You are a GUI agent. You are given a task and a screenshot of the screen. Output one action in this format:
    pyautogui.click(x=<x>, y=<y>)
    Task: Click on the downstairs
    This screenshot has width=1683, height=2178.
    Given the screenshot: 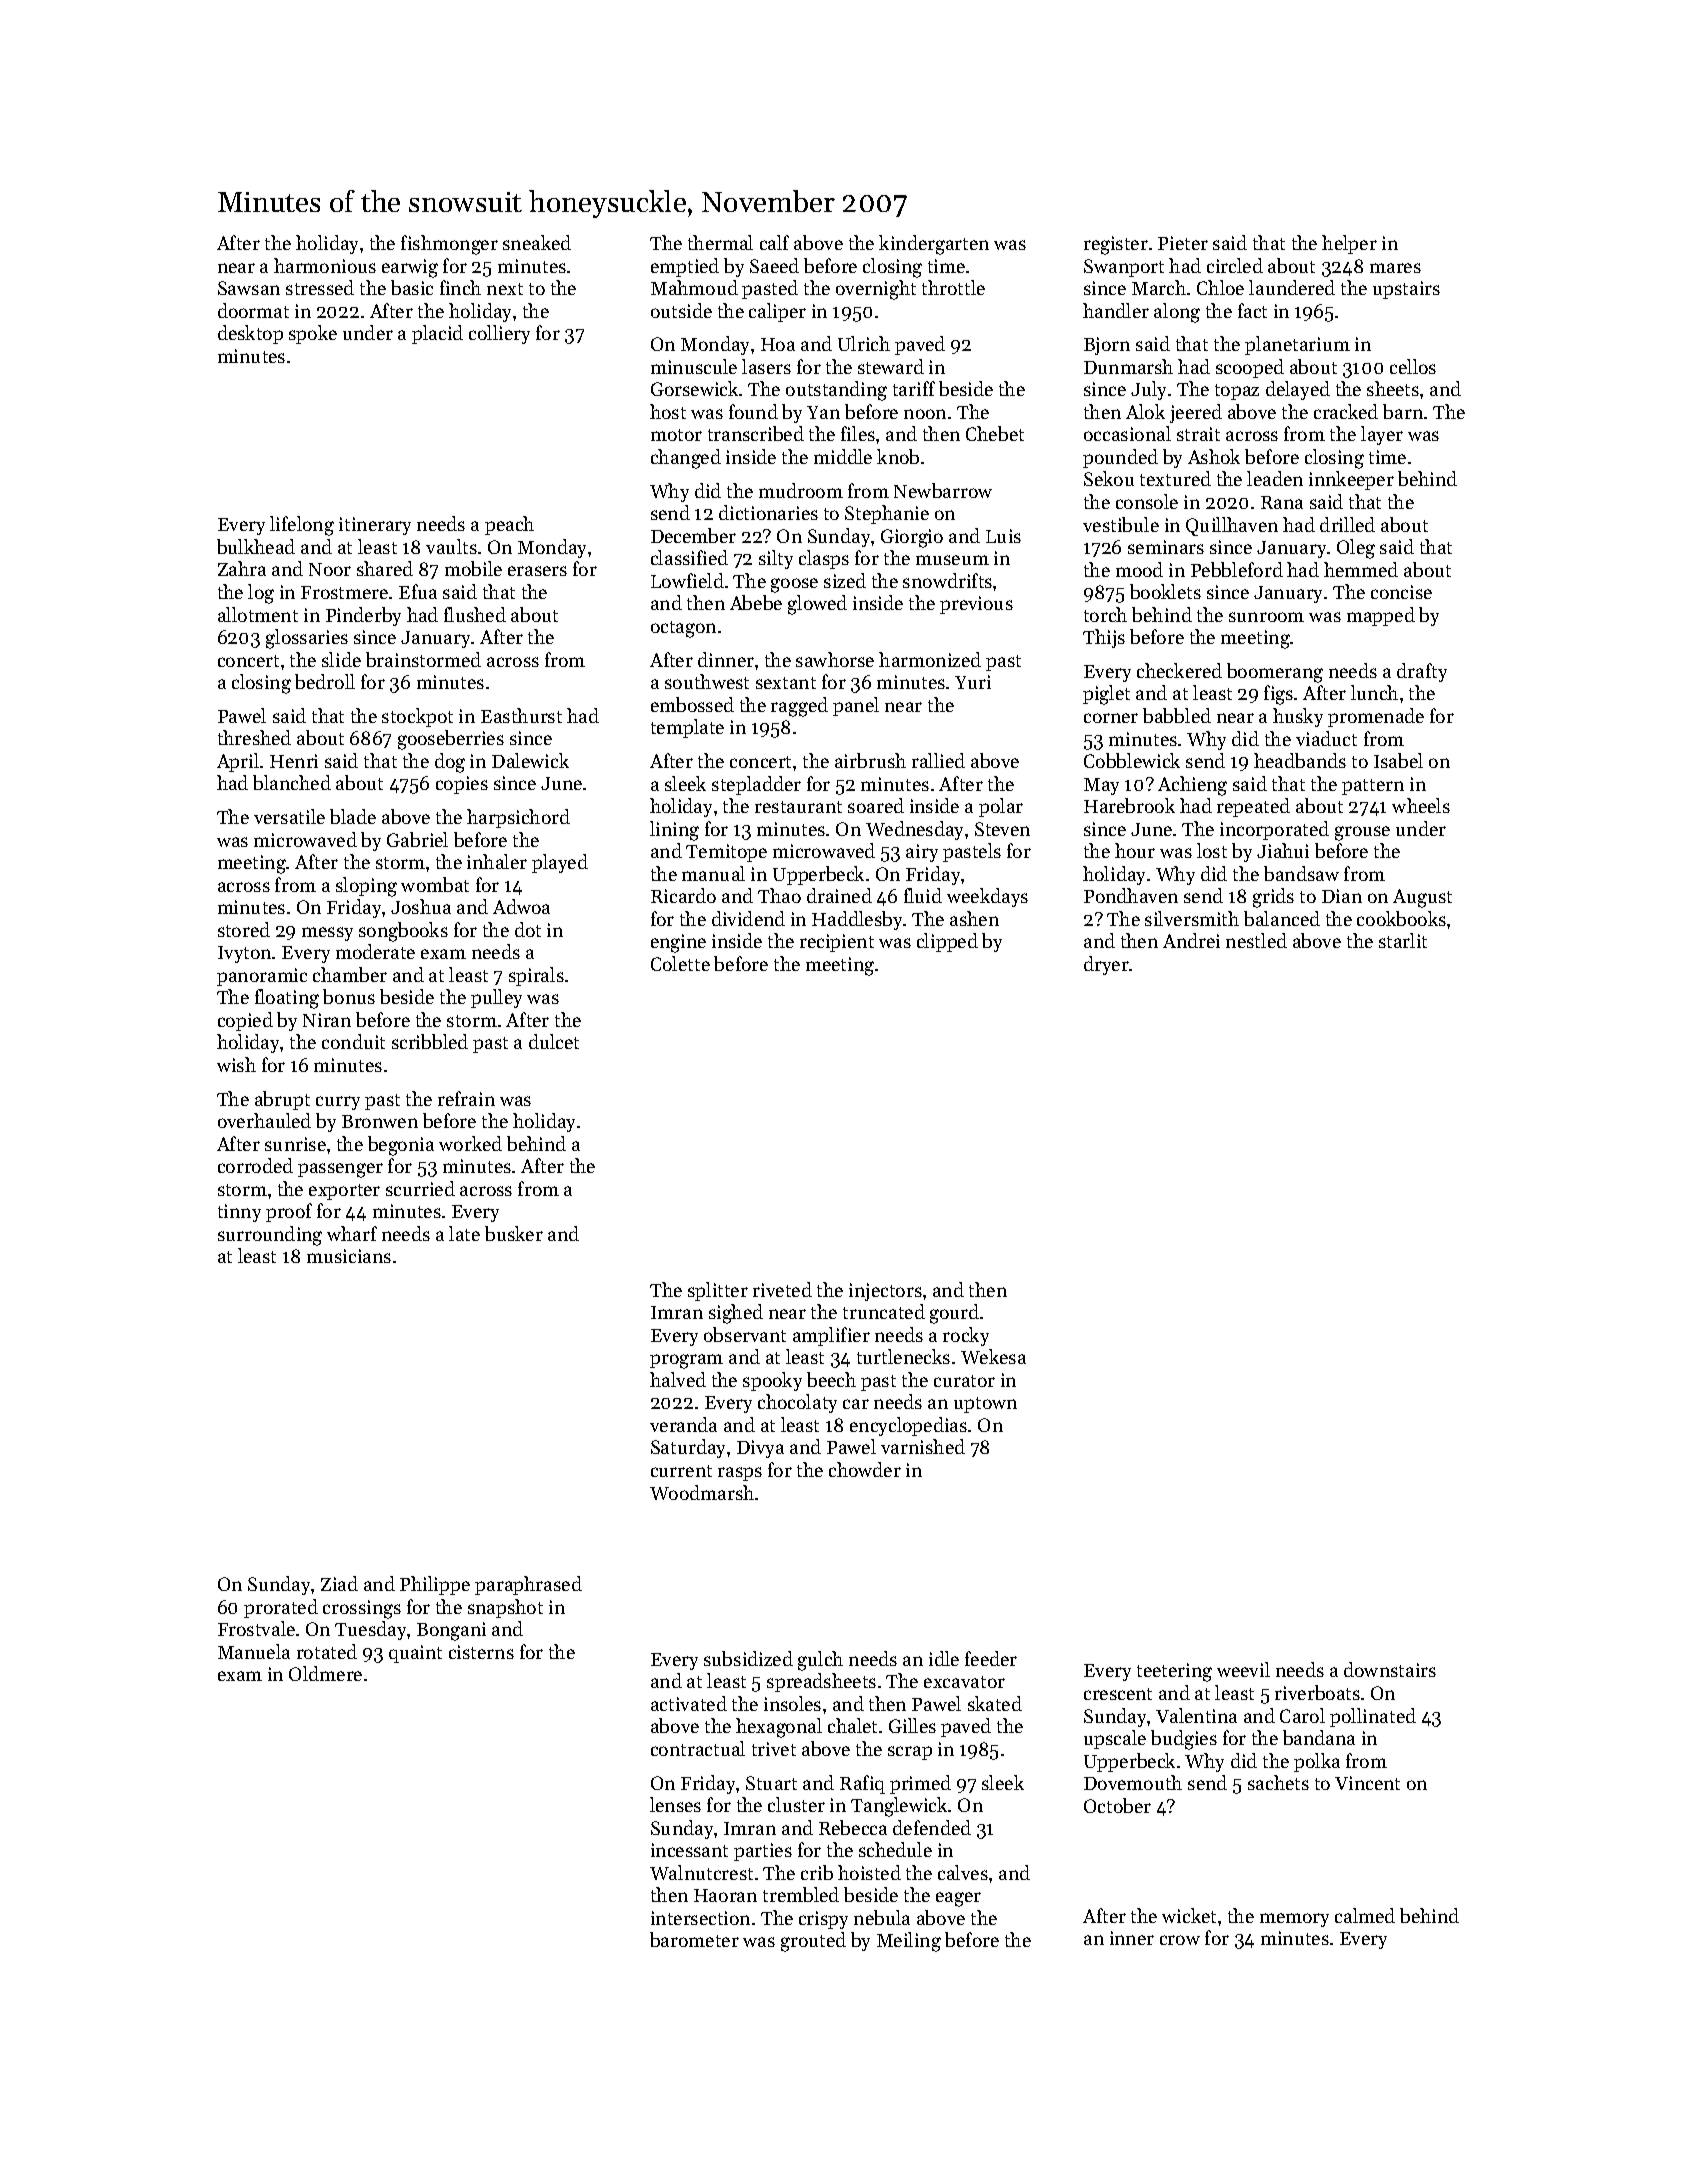 What is the action you would take?
    pyautogui.click(x=1390, y=1669)
